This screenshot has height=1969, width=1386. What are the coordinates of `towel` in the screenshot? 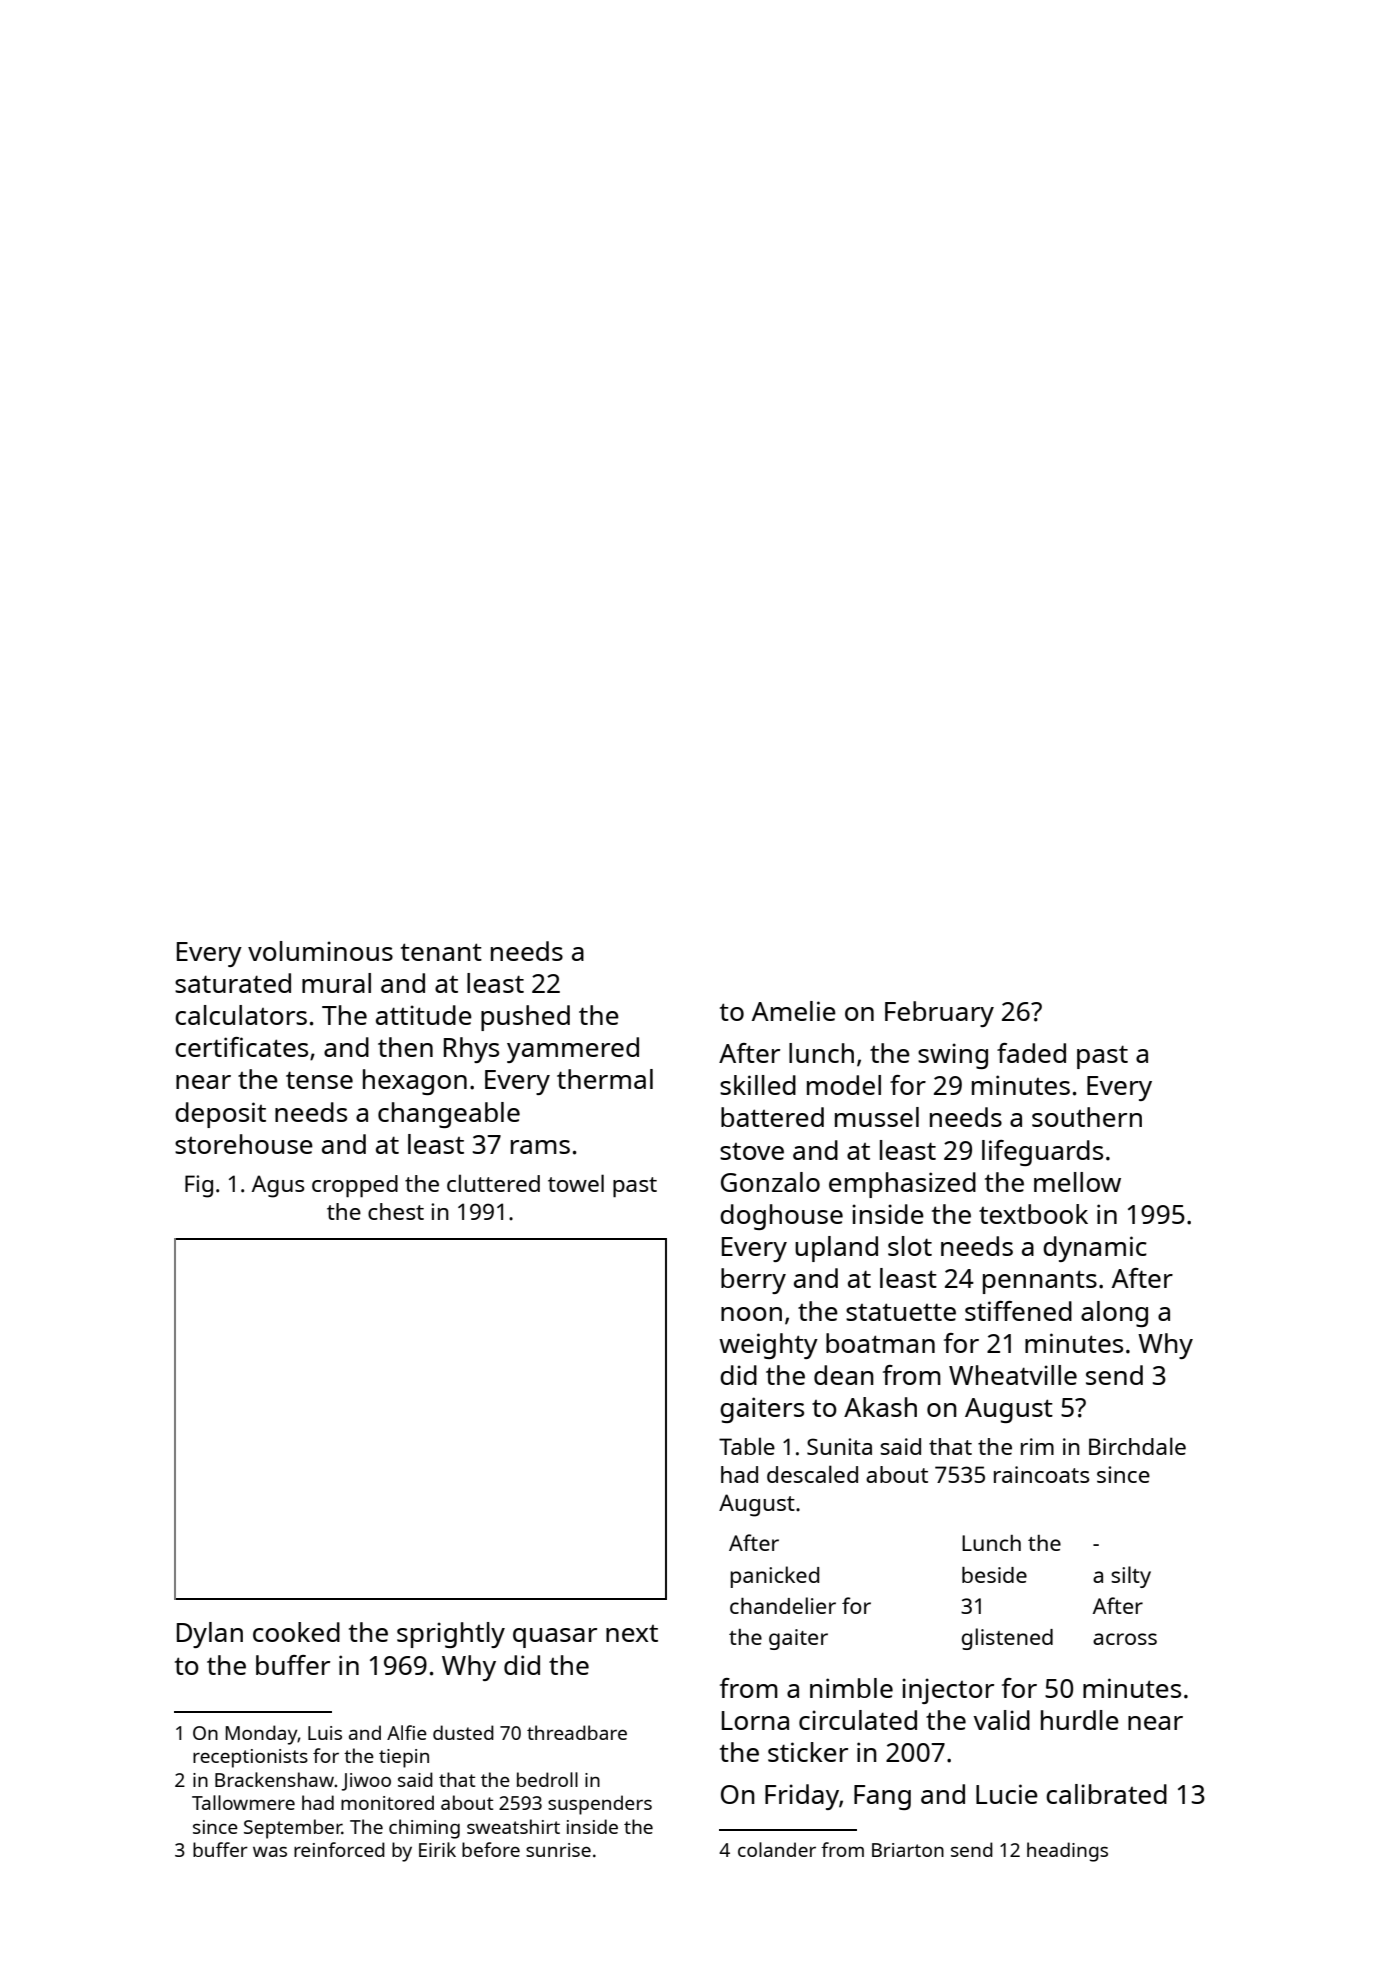 It's located at (576, 1183).
